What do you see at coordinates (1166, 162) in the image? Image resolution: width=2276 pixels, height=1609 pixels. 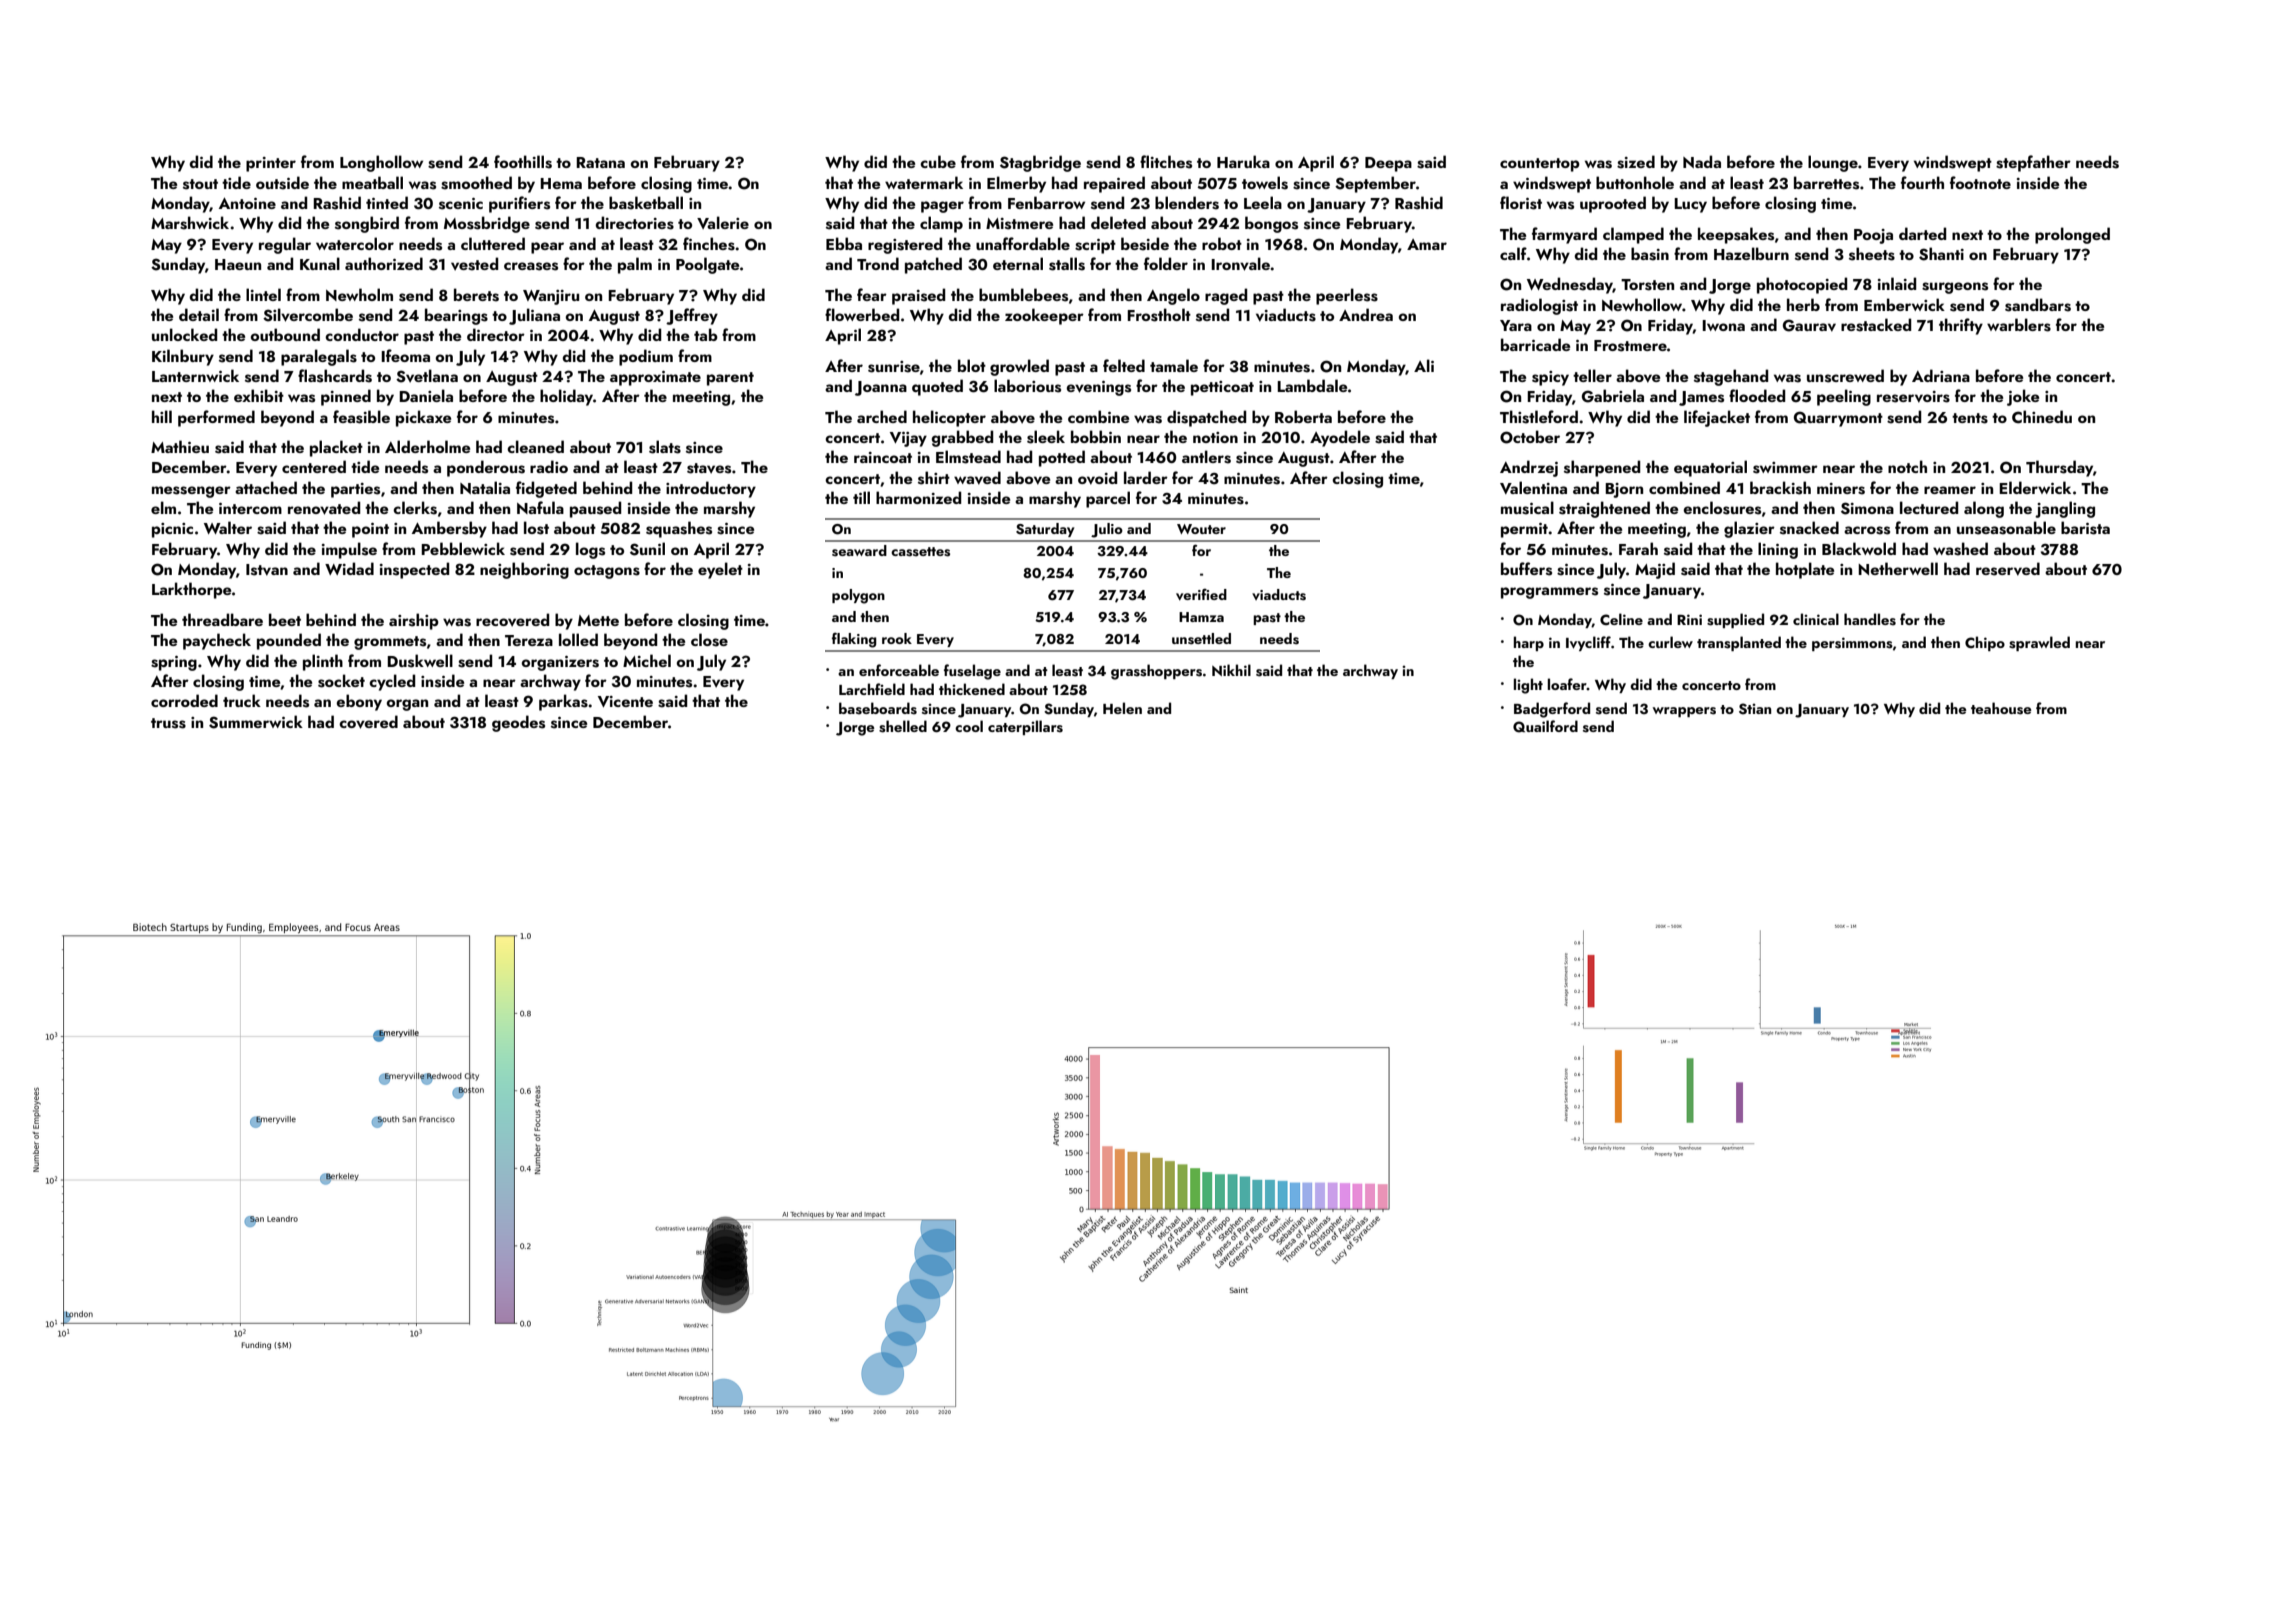 I see `flitches` at bounding box center [1166, 162].
